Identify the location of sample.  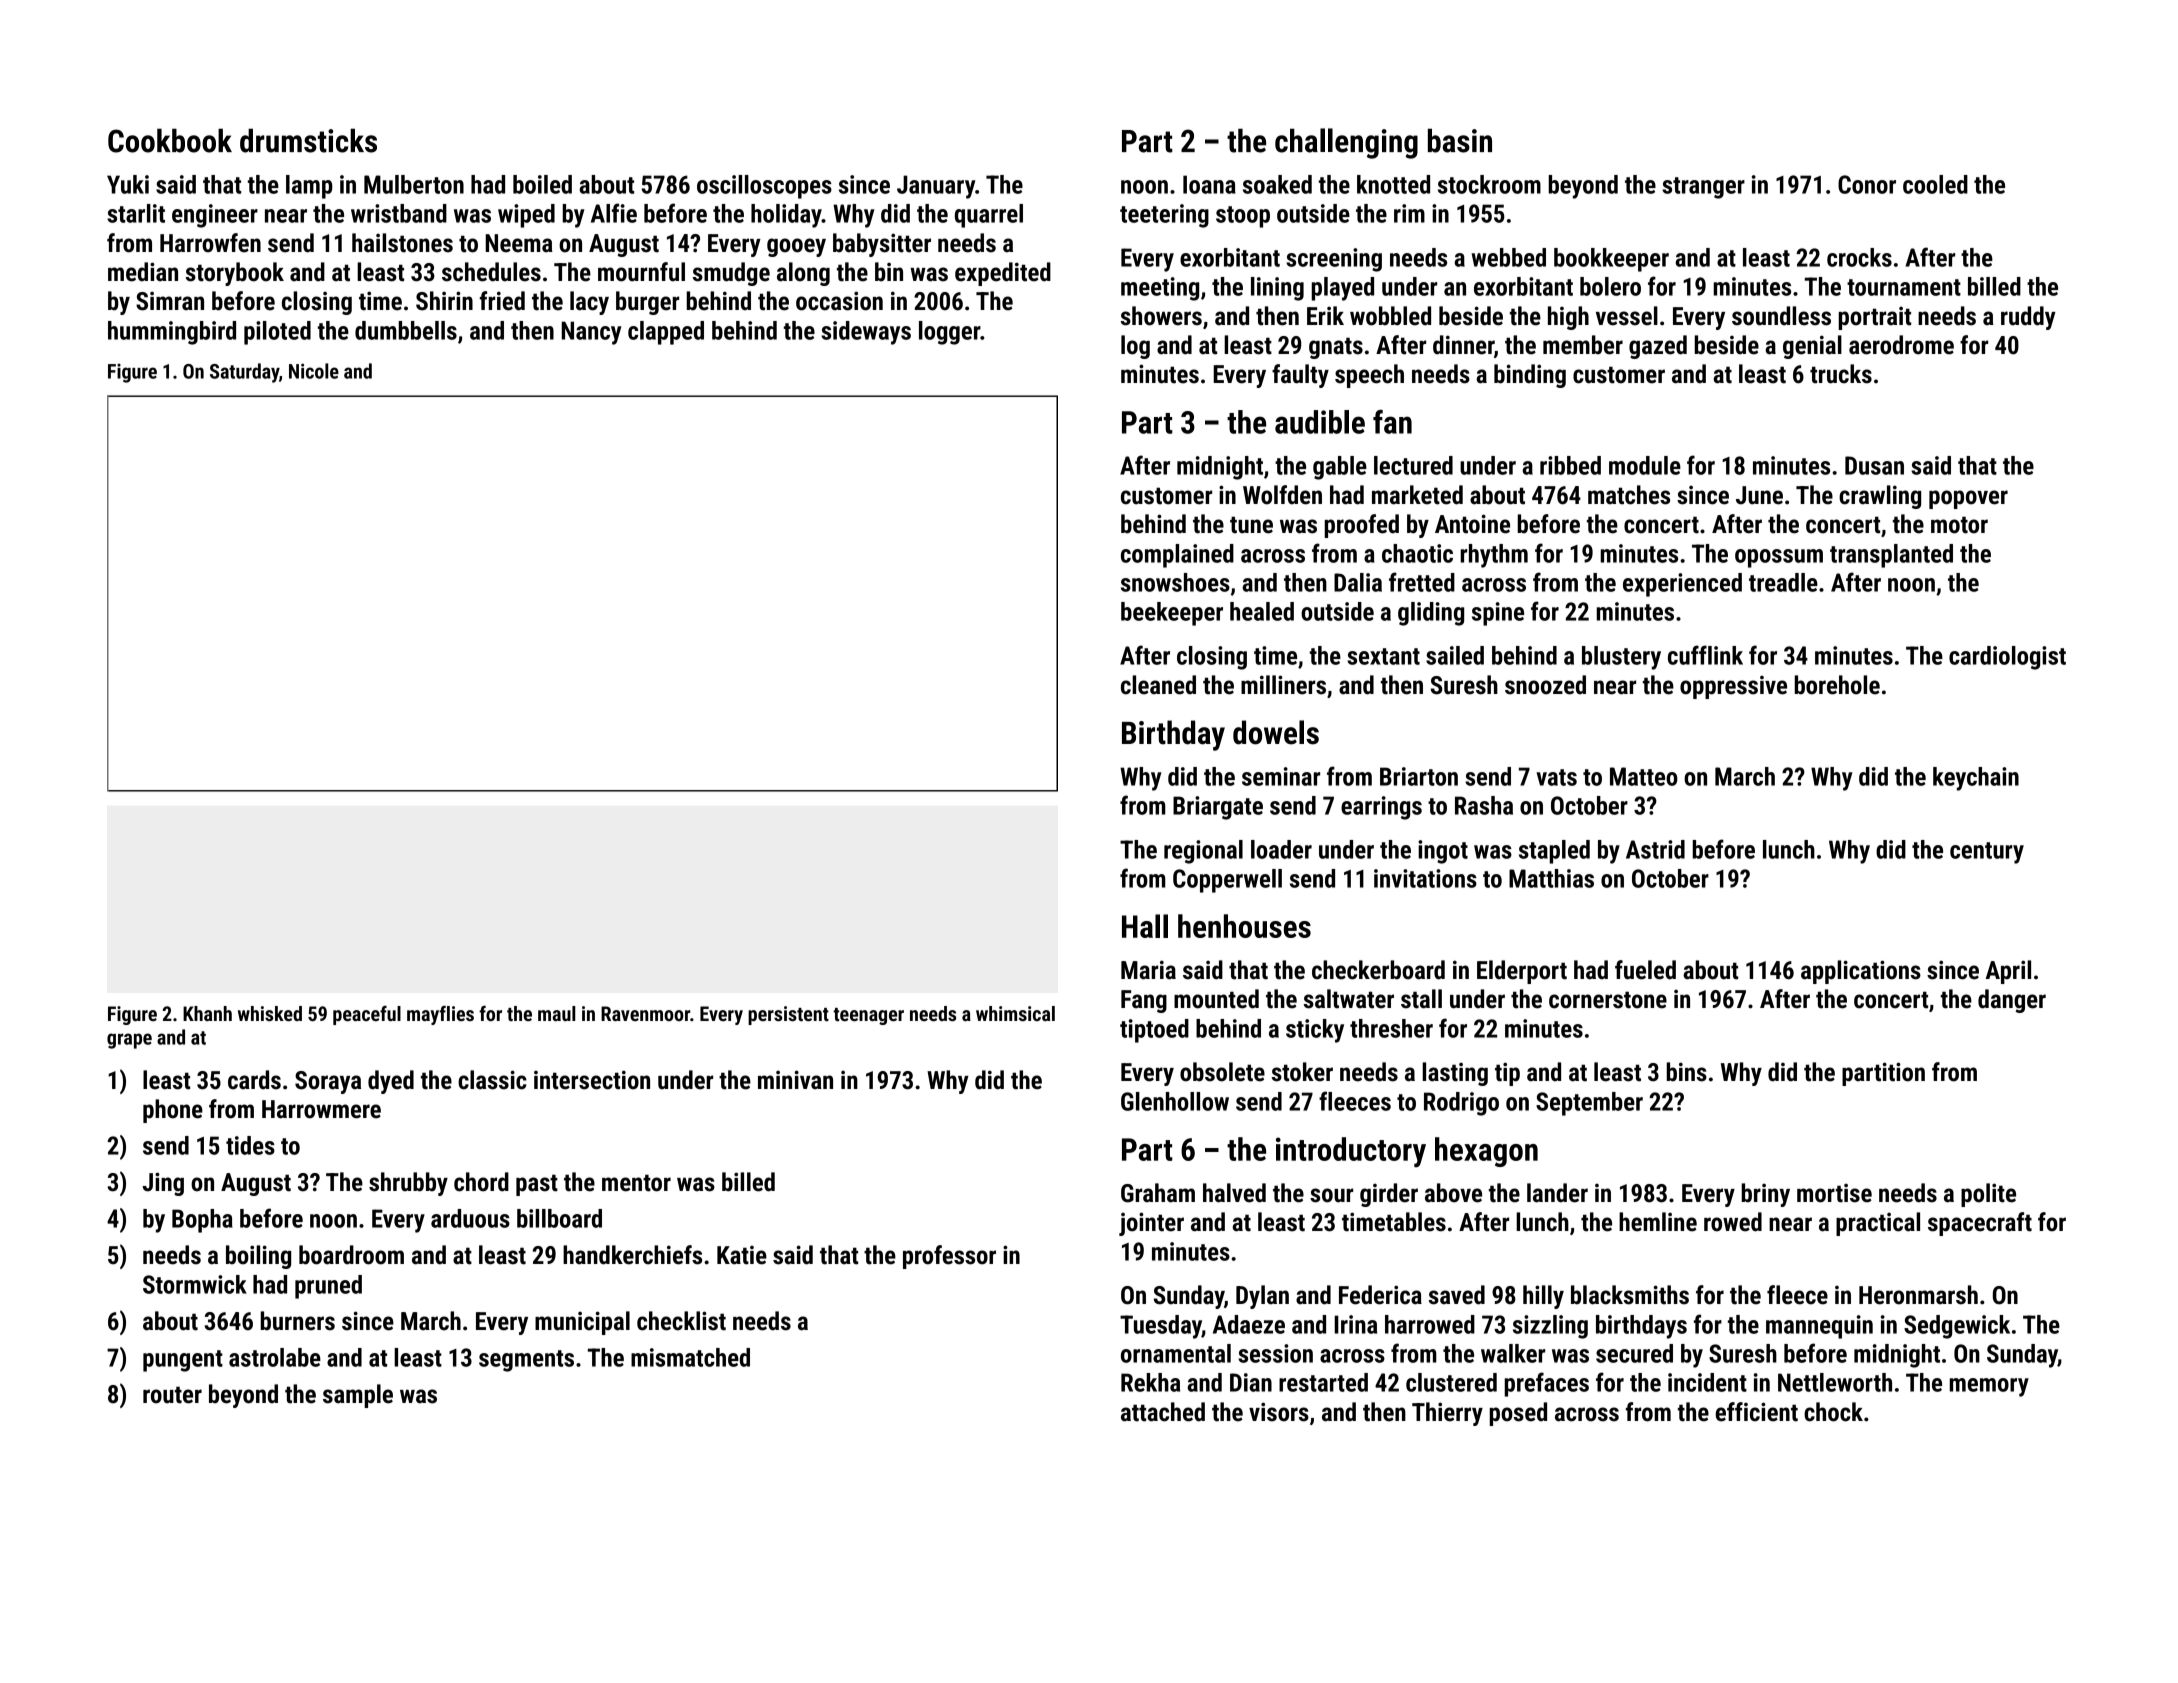
(358, 1396).
